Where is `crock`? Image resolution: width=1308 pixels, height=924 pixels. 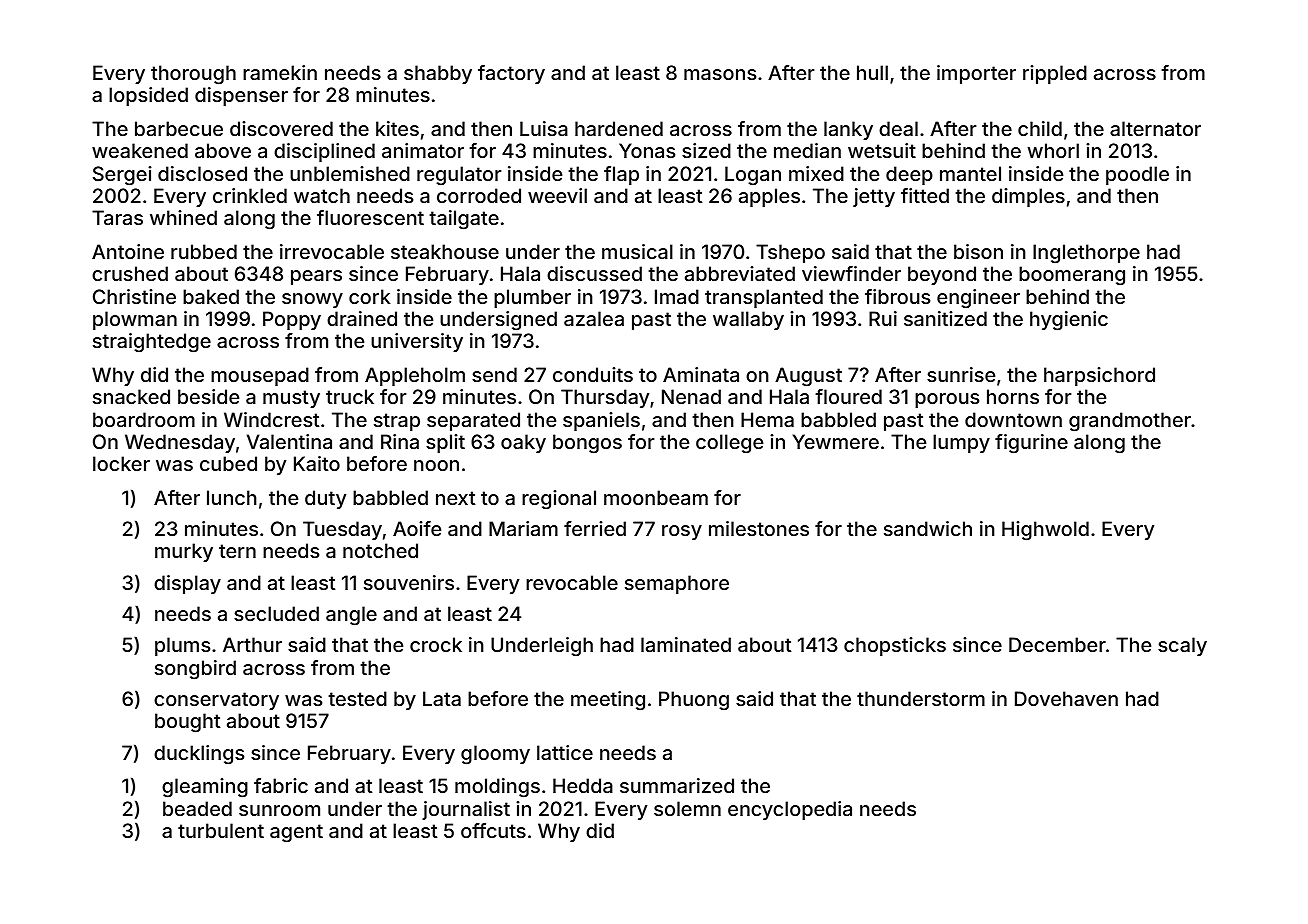
crock is located at coordinates (436, 644).
